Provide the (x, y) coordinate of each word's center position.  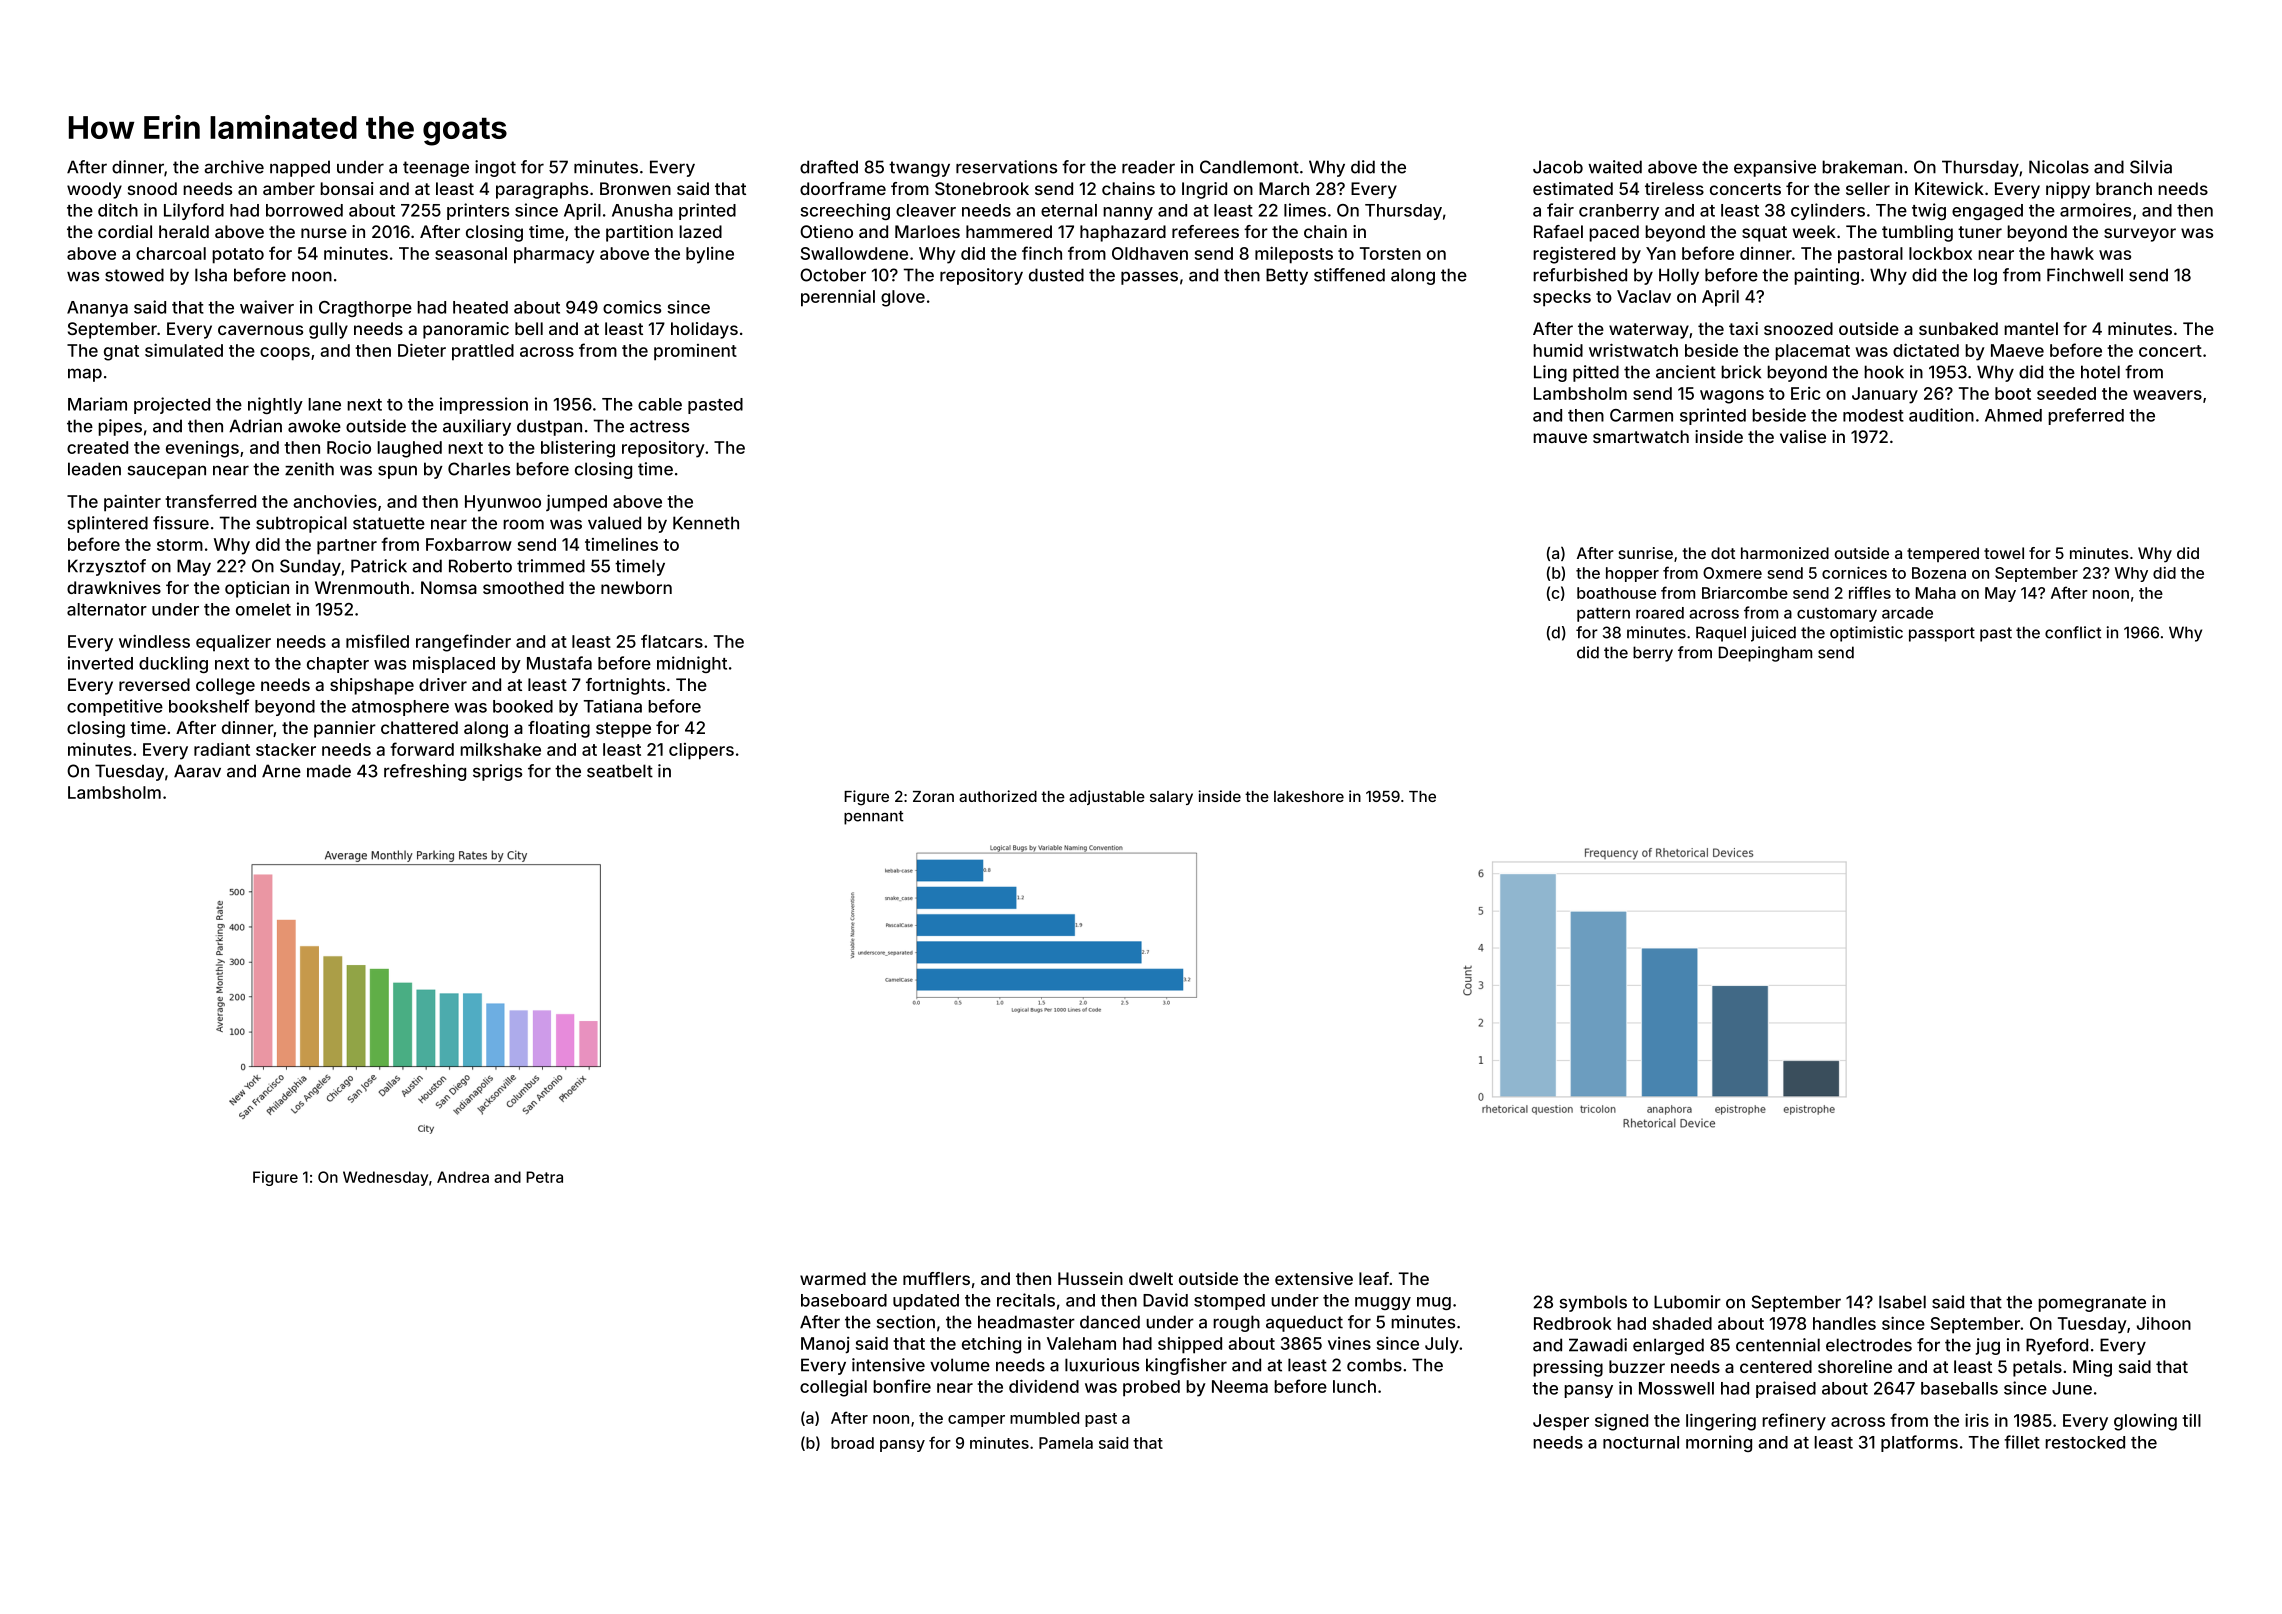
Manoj (825, 1345)
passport (1942, 634)
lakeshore (1309, 796)
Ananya (97, 309)
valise (1803, 436)
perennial (838, 298)
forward (422, 749)
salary (1171, 798)
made (329, 771)
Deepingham (1765, 654)
